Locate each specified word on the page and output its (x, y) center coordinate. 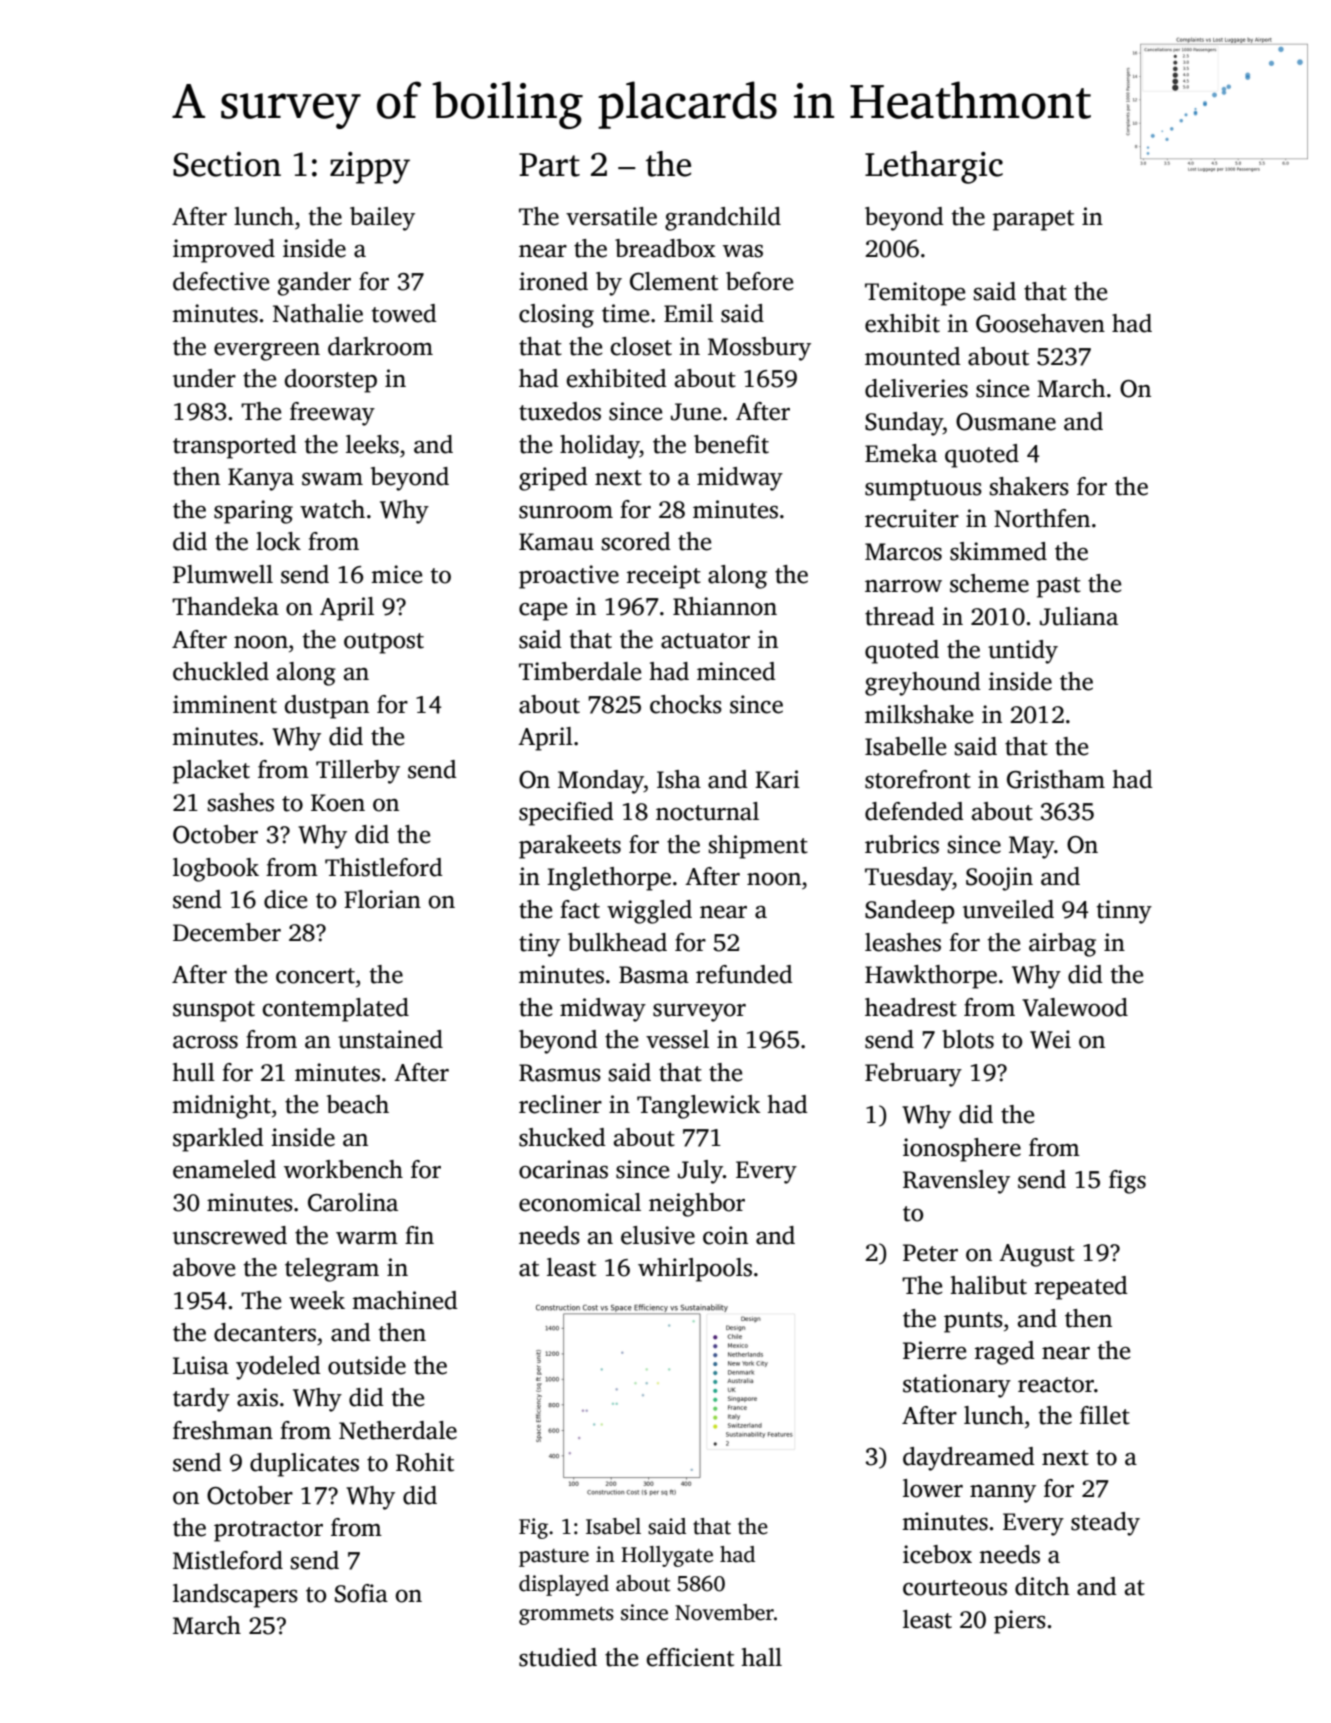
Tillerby (358, 772)
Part (549, 165)
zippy (370, 168)
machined (405, 1300)
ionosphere (962, 1150)
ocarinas (563, 1169)
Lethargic (934, 167)
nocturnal (707, 811)
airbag (1062, 945)
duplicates (304, 1465)
